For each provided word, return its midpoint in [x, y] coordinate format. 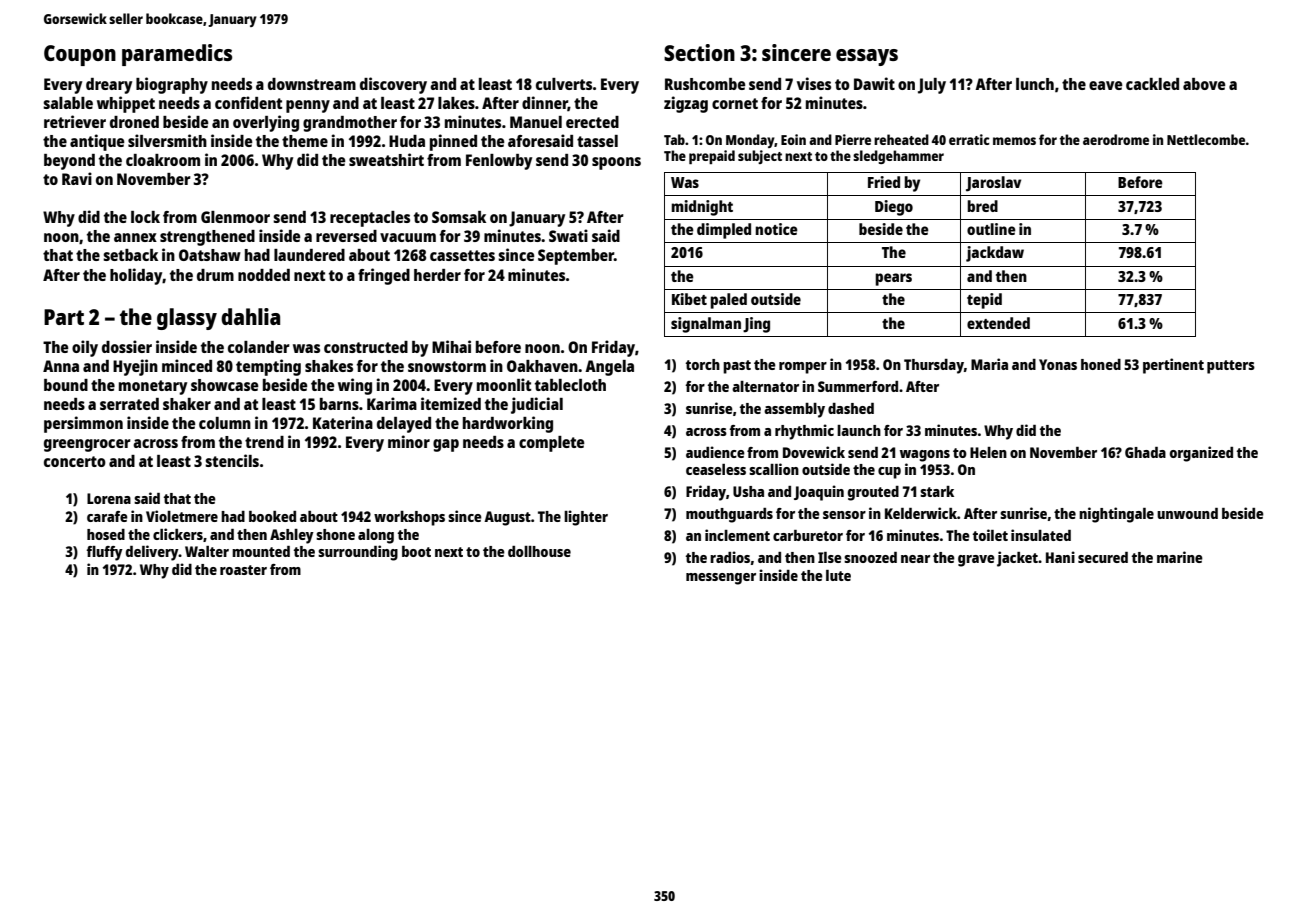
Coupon [80, 55]
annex [135, 237]
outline [991, 229]
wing [355, 386]
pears [893, 279]
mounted [261, 551]
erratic [969, 139]
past [737, 367]
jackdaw [995, 254]
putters [1231, 367]
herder [437, 275]
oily [85, 348]
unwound [1187, 513]
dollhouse [539, 551]
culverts [564, 84]
